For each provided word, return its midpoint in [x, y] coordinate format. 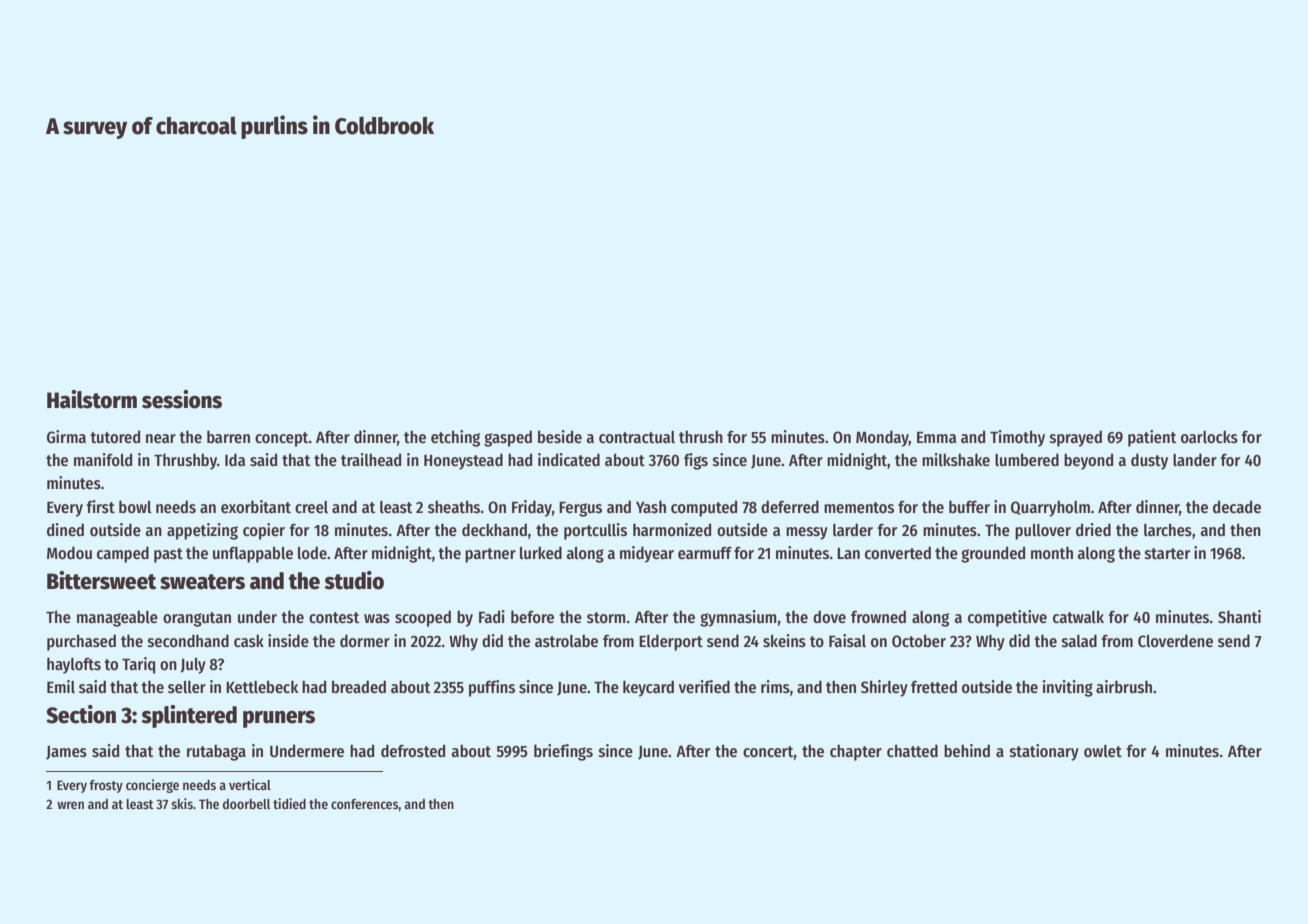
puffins [492, 688]
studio [354, 580]
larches [1168, 529]
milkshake [956, 460]
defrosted [413, 750]
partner [490, 555]
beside [560, 437]
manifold [103, 459]
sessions [182, 399]
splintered [189, 716]
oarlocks [1209, 437]
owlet [1103, 751]
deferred [790, 507]
